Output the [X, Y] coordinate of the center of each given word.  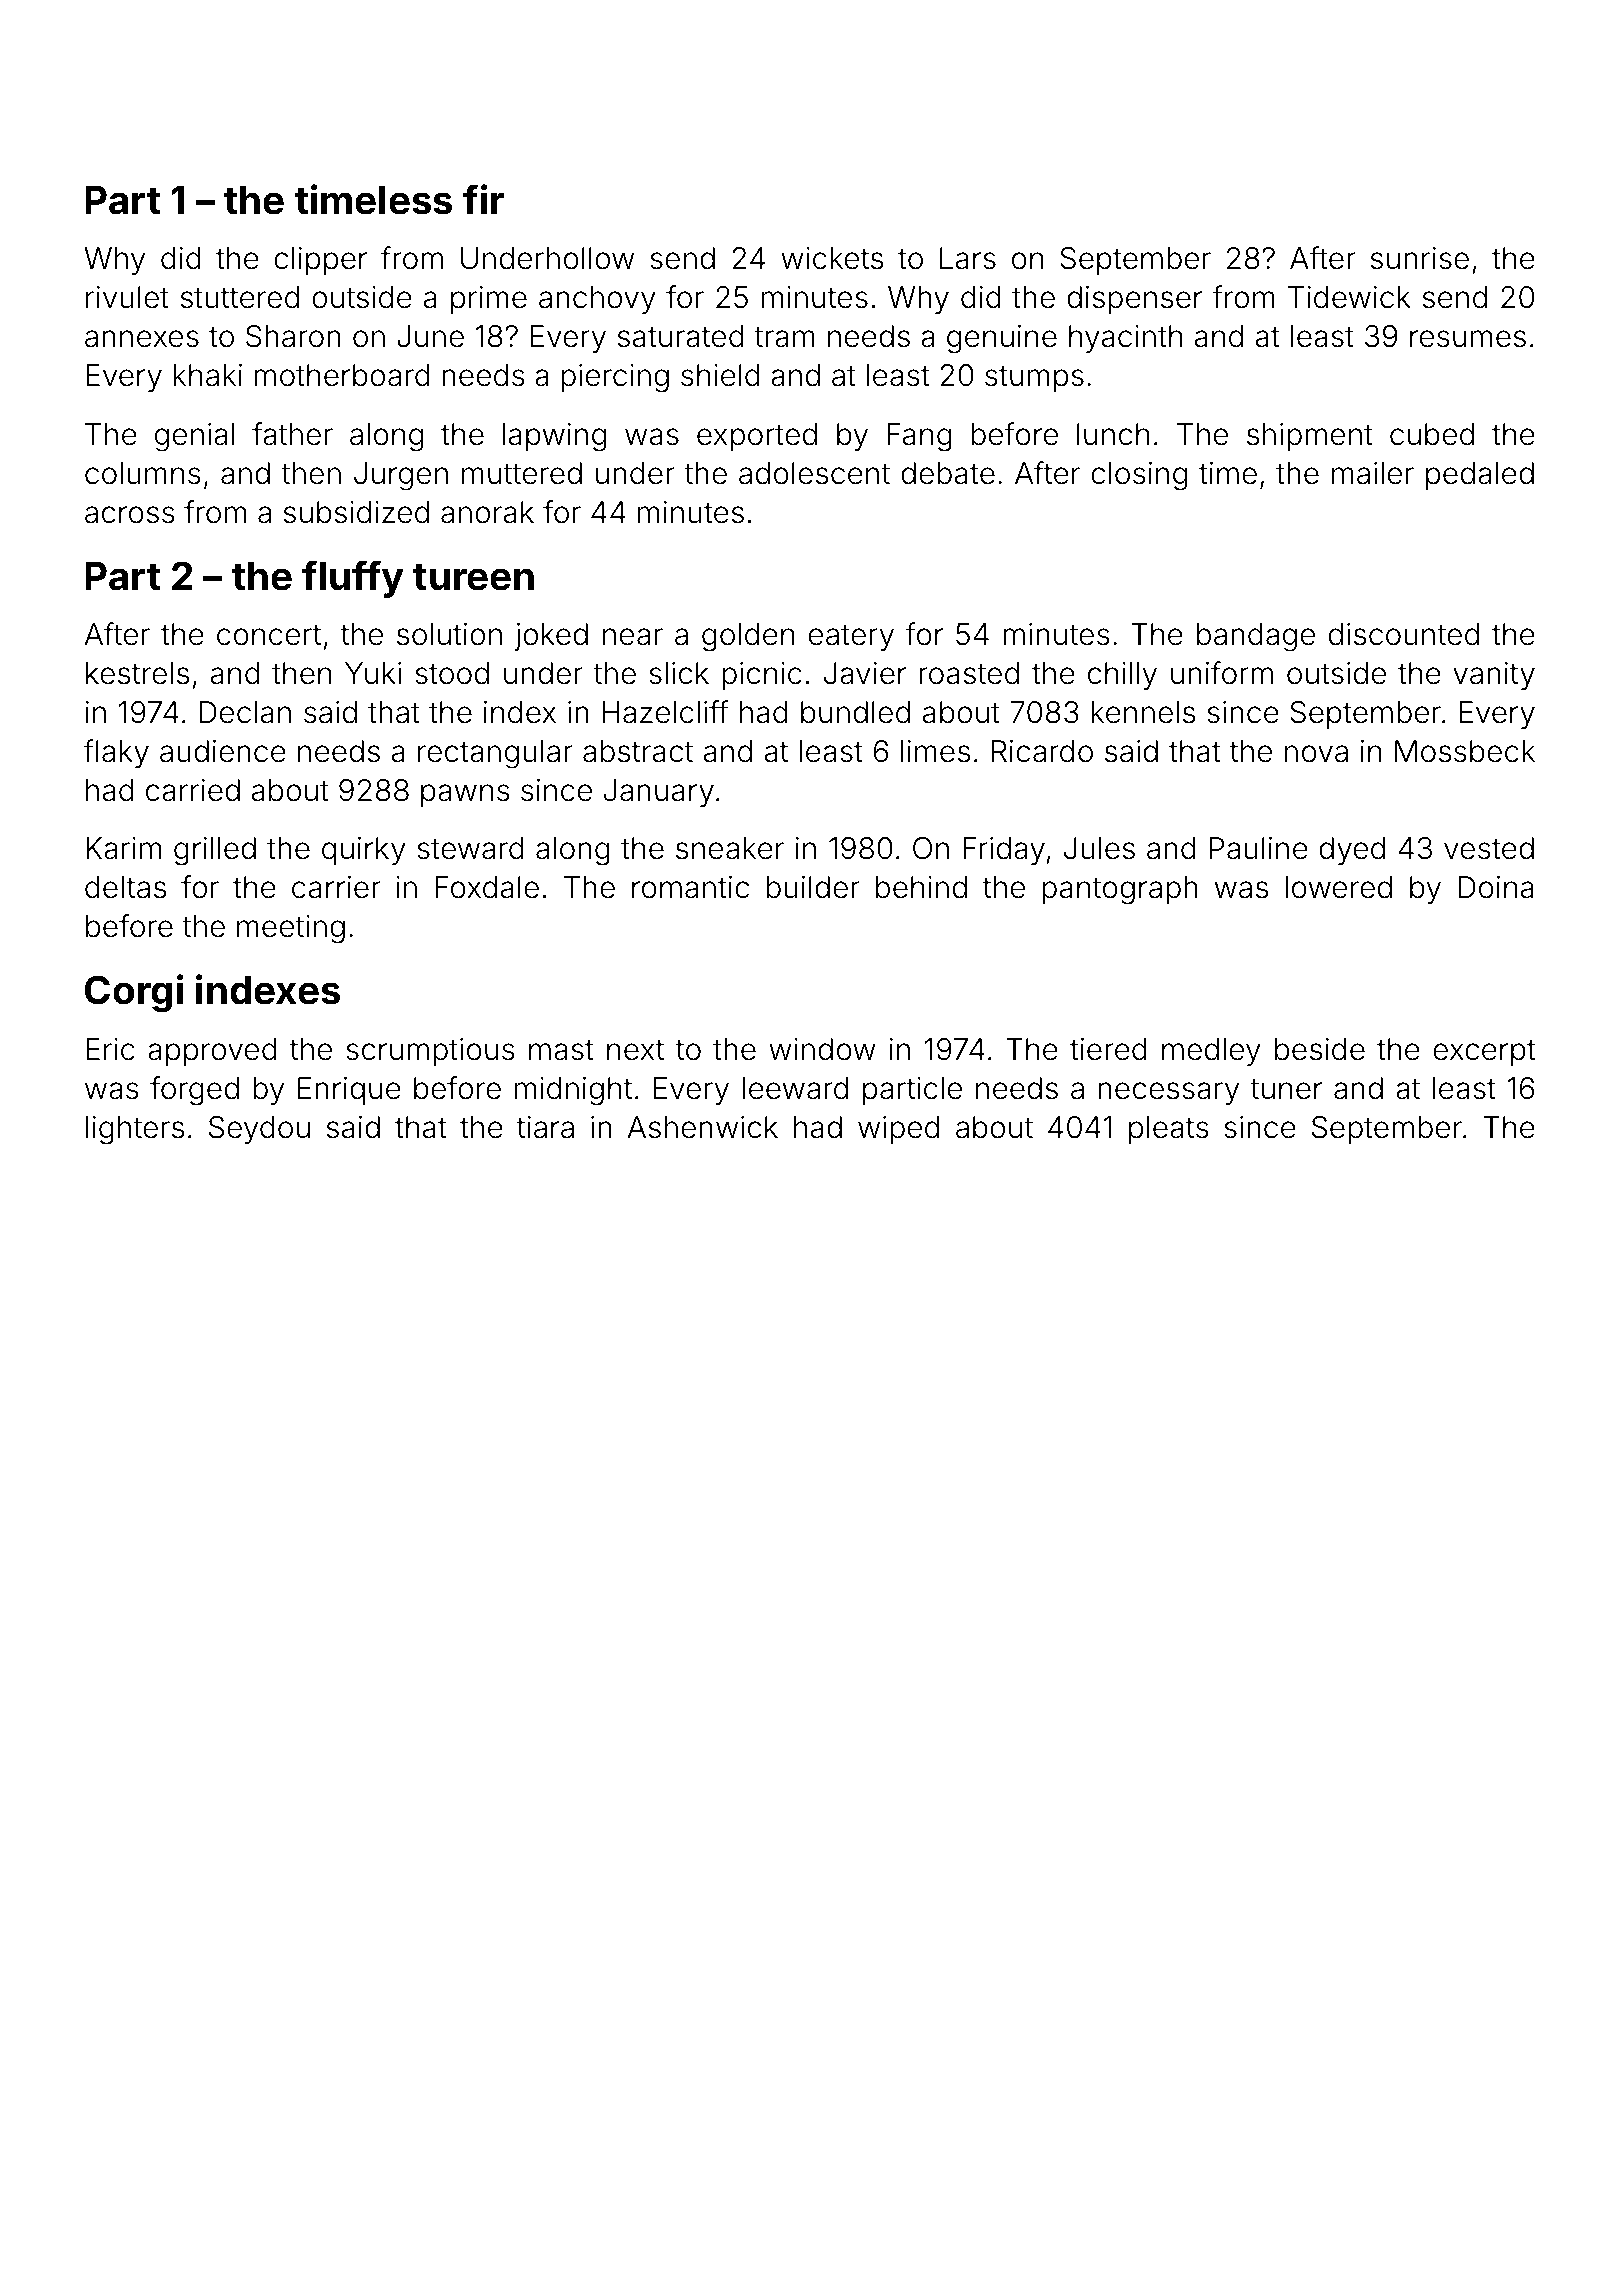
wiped [898, 1130]
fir [483, 199]
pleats [1169, 1130]
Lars [968, 258]
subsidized [356, 512]
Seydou [259, 1130]
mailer [1373, 473]
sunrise [1420, 258]
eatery [851, 637]
